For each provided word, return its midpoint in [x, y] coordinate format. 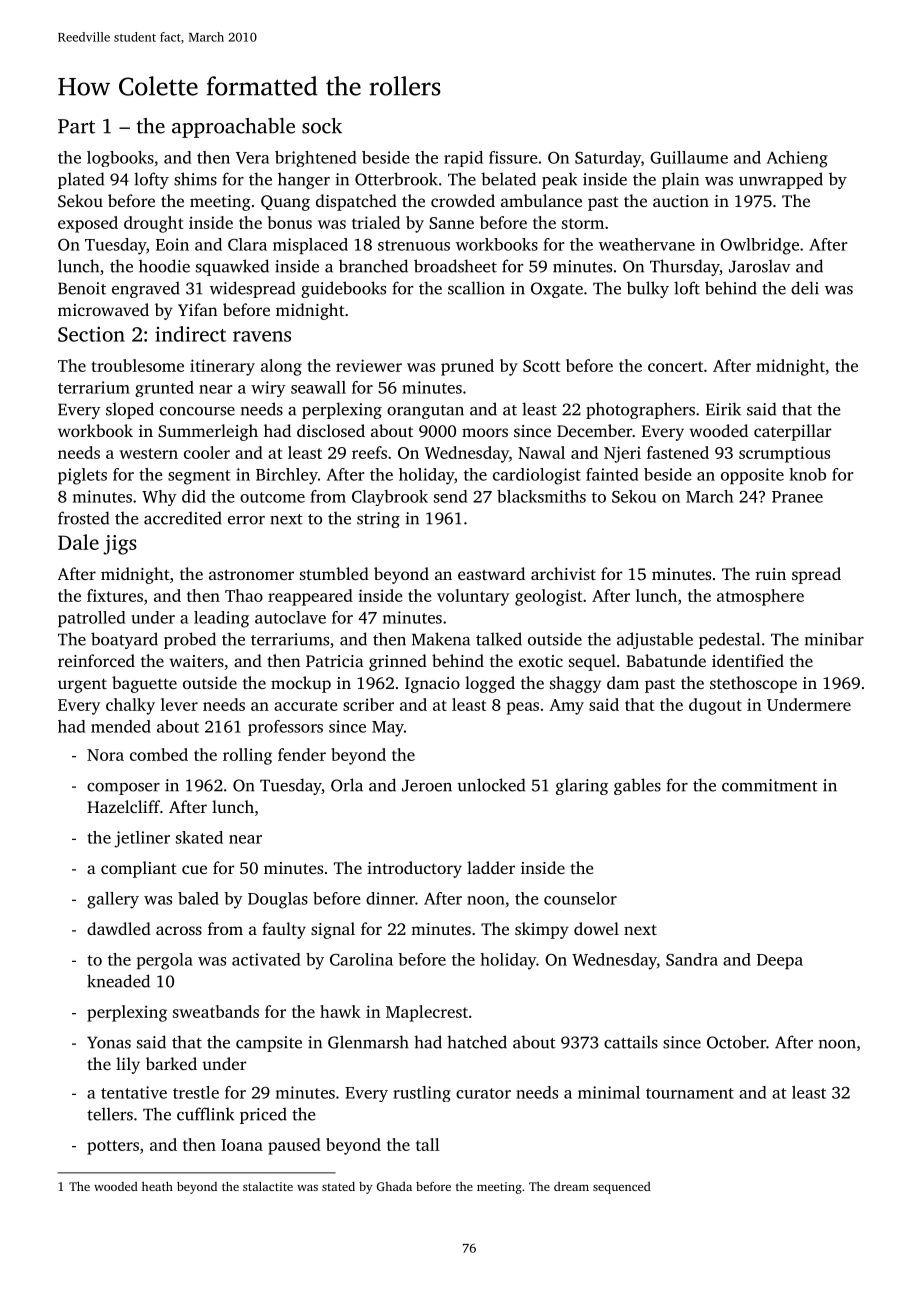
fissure [513, 157]
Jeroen [427, 785]
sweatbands [216, 1011]
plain [680, 180]
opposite [752, 476]
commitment [770, 785]
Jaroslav [760, 266]
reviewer [369, 365]
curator [483, 1093]
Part [76, 126]
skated [199, 837]
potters [113, 1147]
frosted [83, 518]
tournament [690, 1093]
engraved [146, 289]
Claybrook [390, 498]
